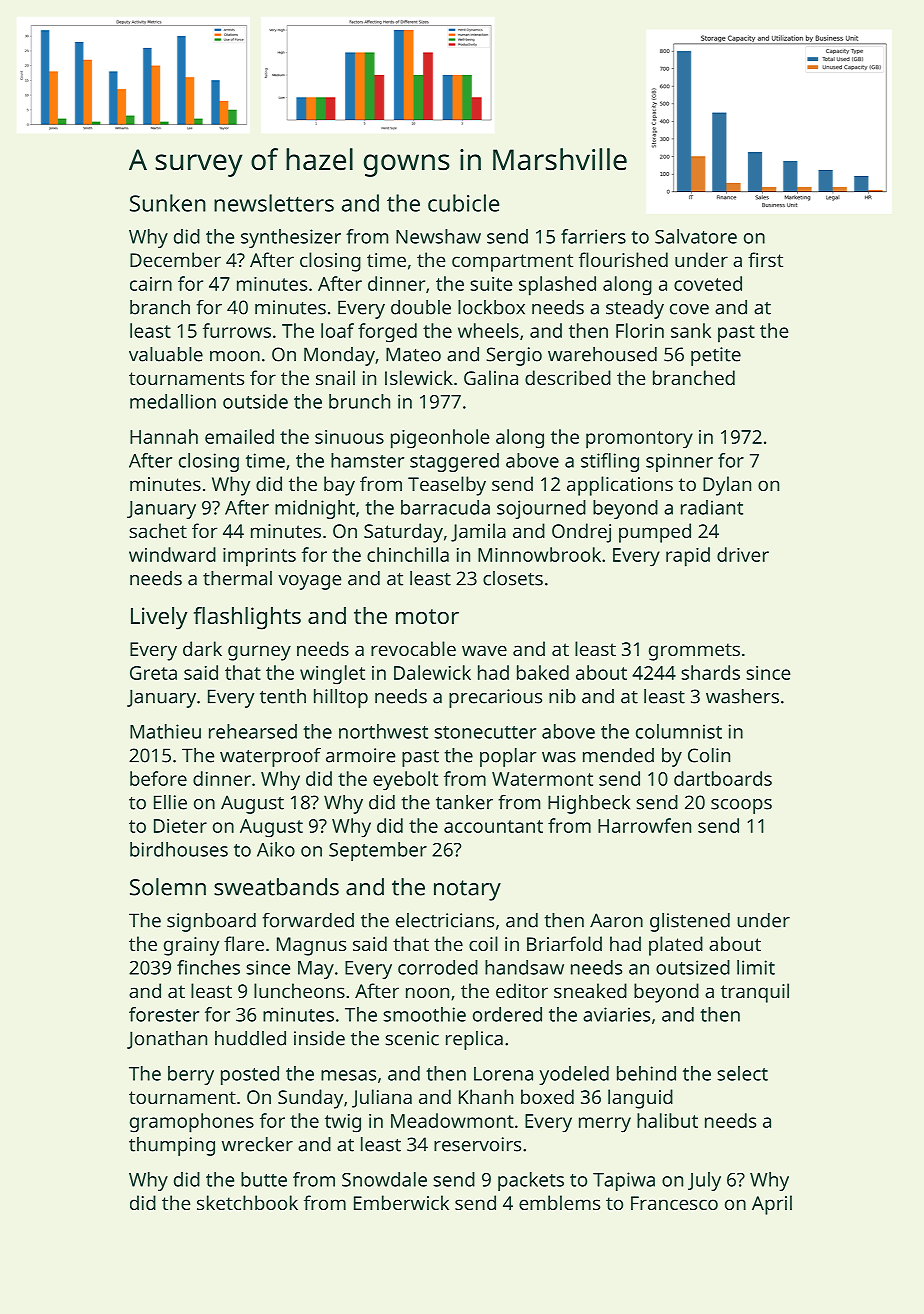 This image has width=924, height=1314. I want to click on Salvatore, so click(696, 236).
